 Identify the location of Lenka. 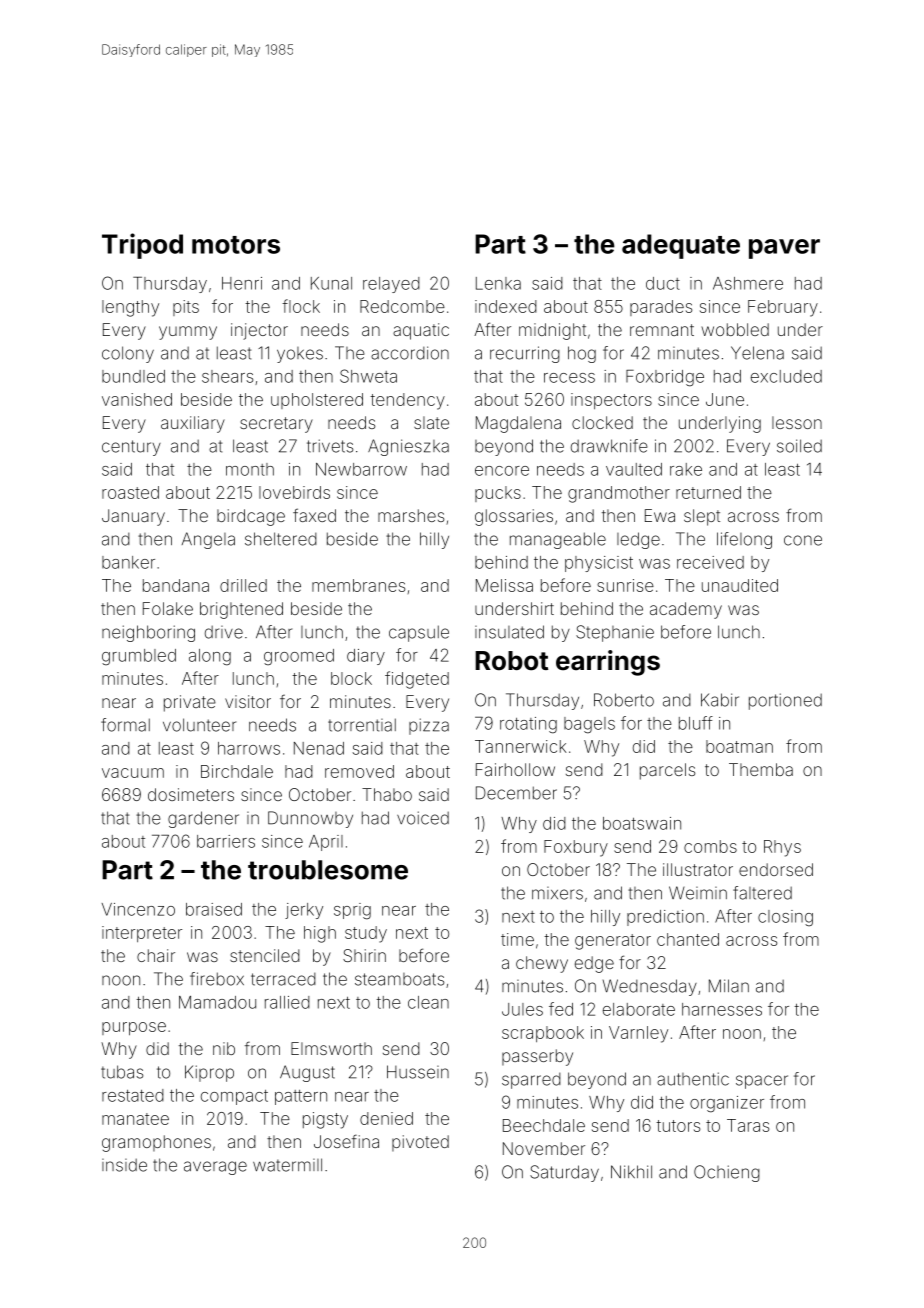
(498, 283).
